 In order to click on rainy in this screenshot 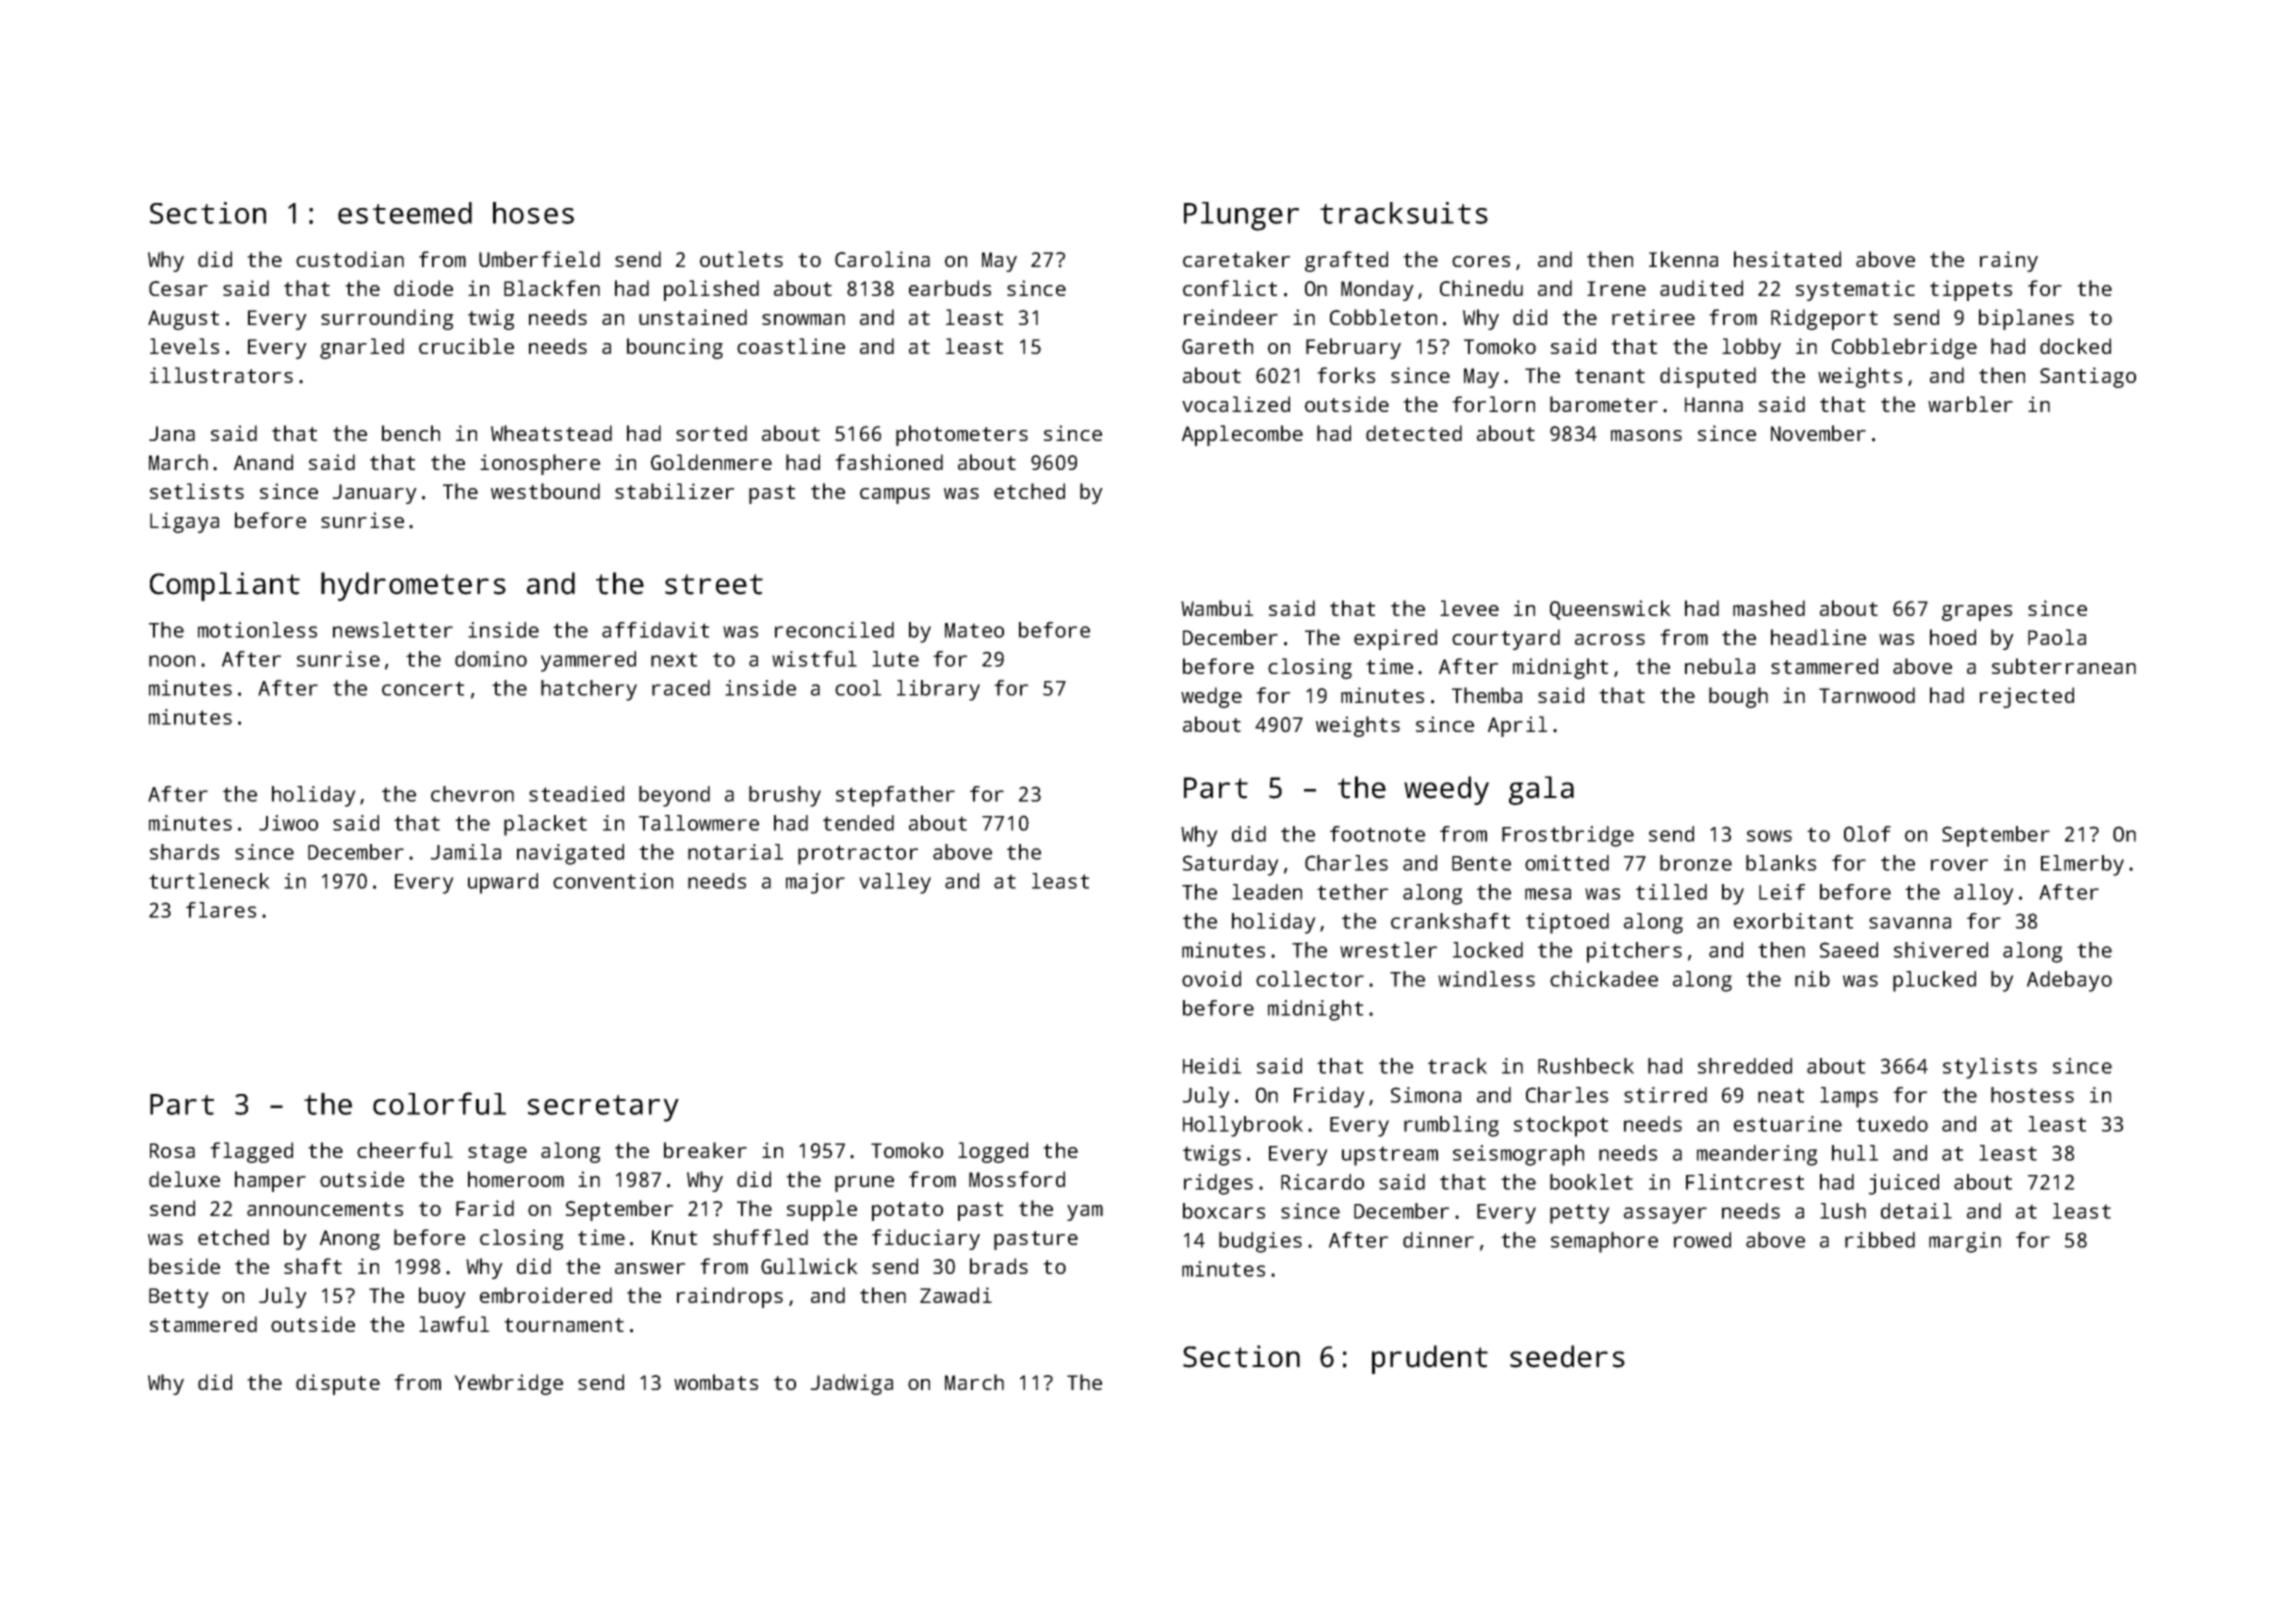, I will do `click(2009, 261)`.
